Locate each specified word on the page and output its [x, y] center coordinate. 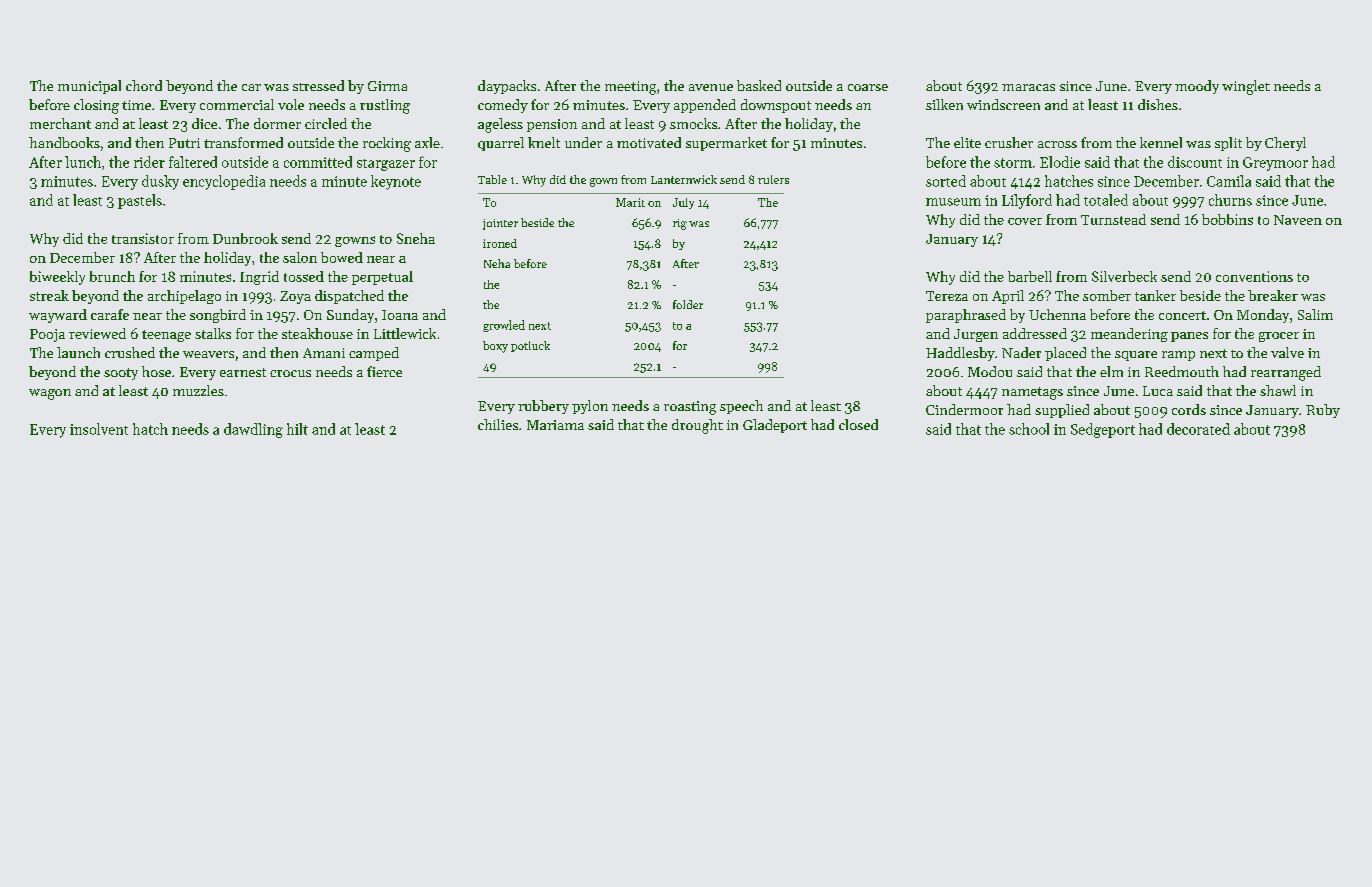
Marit [630, 202]
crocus [290, 373]
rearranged [1286, 373]
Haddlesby [960, 354]
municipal [89, 87]
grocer [1279, 337]
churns [1230, 200]
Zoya [295, 297]
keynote [396, 182]
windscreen [1003, 104]
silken [944, 104]
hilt [297, 429]
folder [688, 304]
